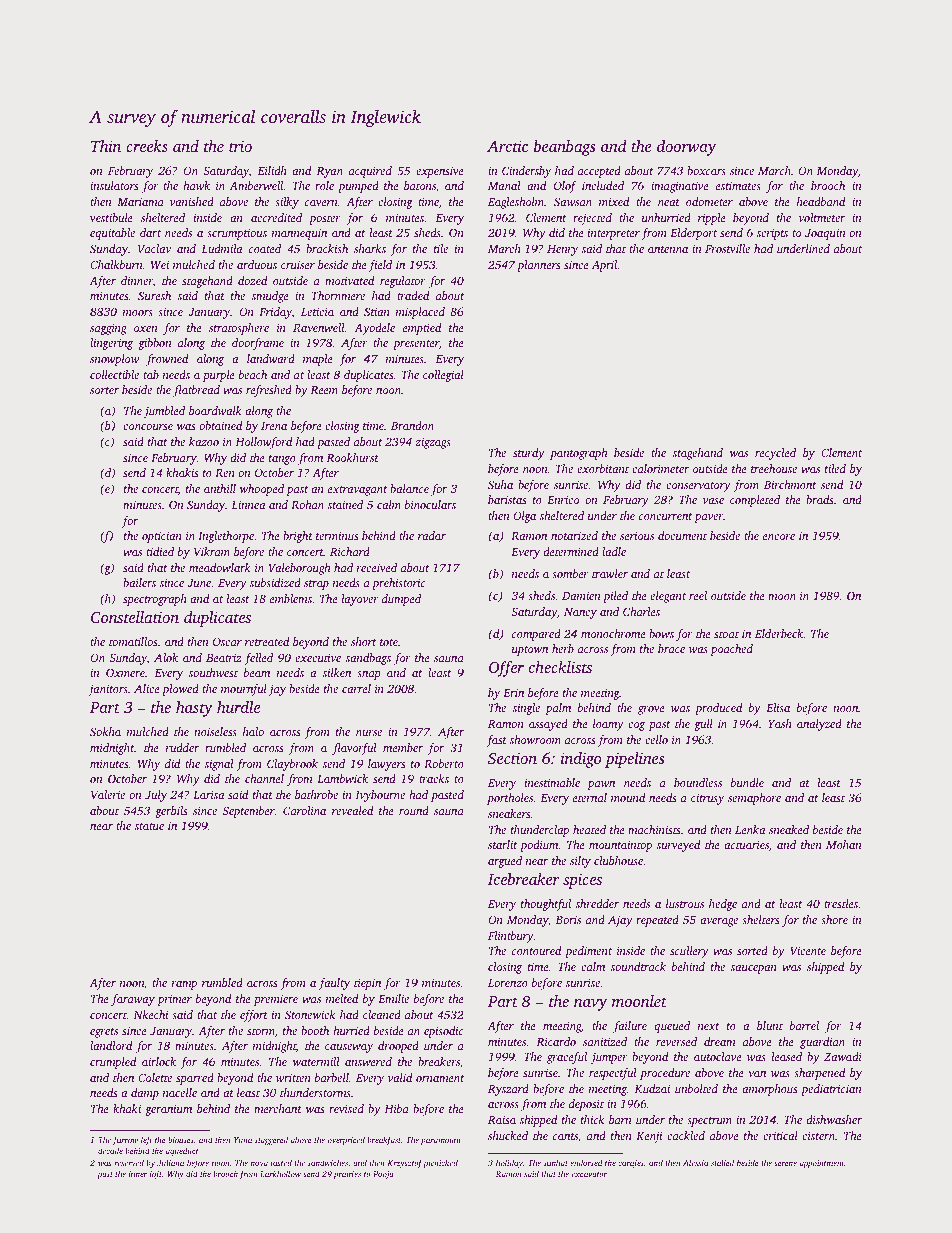  Describe the element at coordinates (432, 535) in the page. I see `radar` at that location.
